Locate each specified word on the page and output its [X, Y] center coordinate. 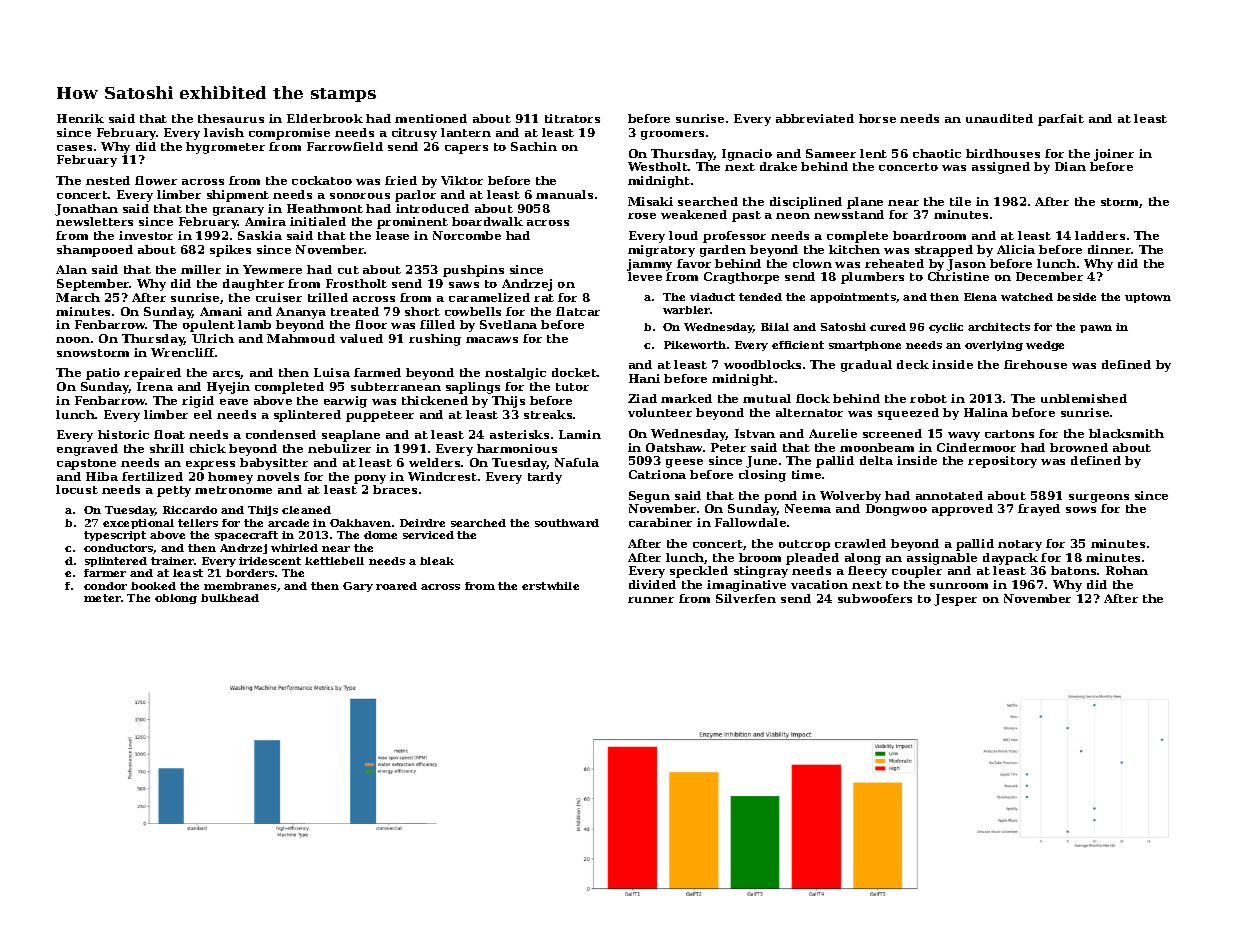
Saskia [260, 235]
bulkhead [230, 598]
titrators [572, 118]
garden [723, 251]
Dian [1070, 166]
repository [1002, 462]
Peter [728, 447]
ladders [1100, 235]
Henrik [80, 118]
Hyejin [228, 388]
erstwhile [550, 586]
